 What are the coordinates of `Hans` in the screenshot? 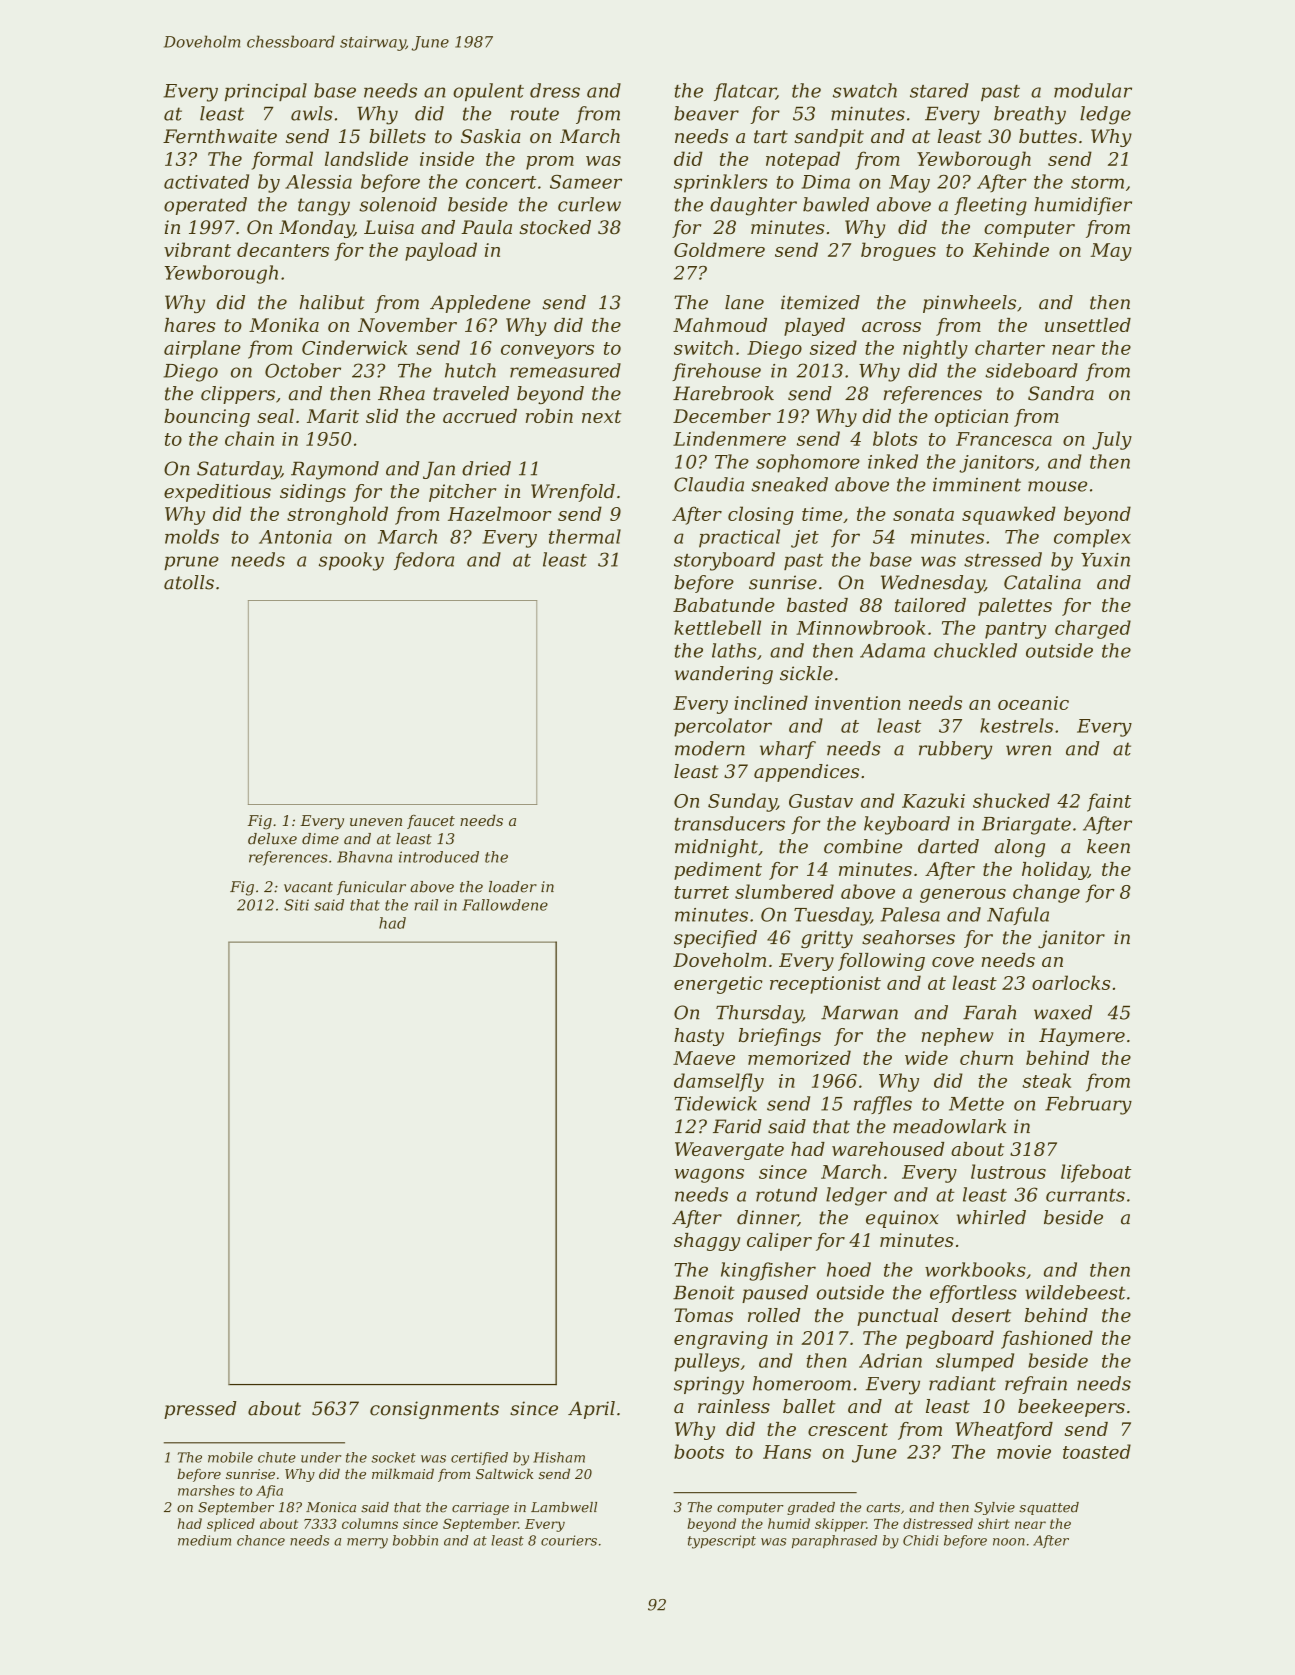 It's located at (787, 1452).
